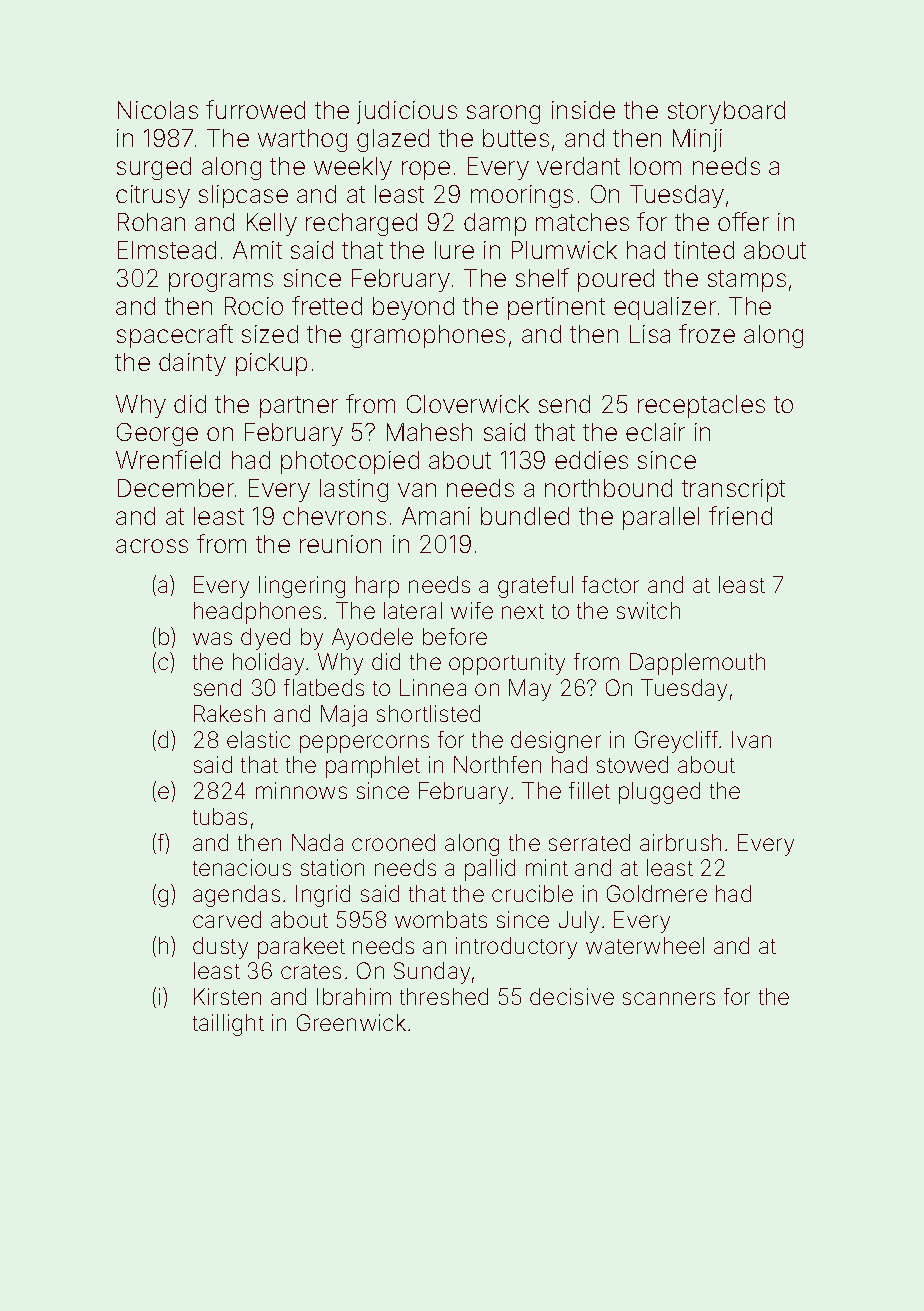 The height and width of the screenshot is (1311, 924). Describe the element at coordinates (472, 610) in the screenshot. I see `wife` at that location.
